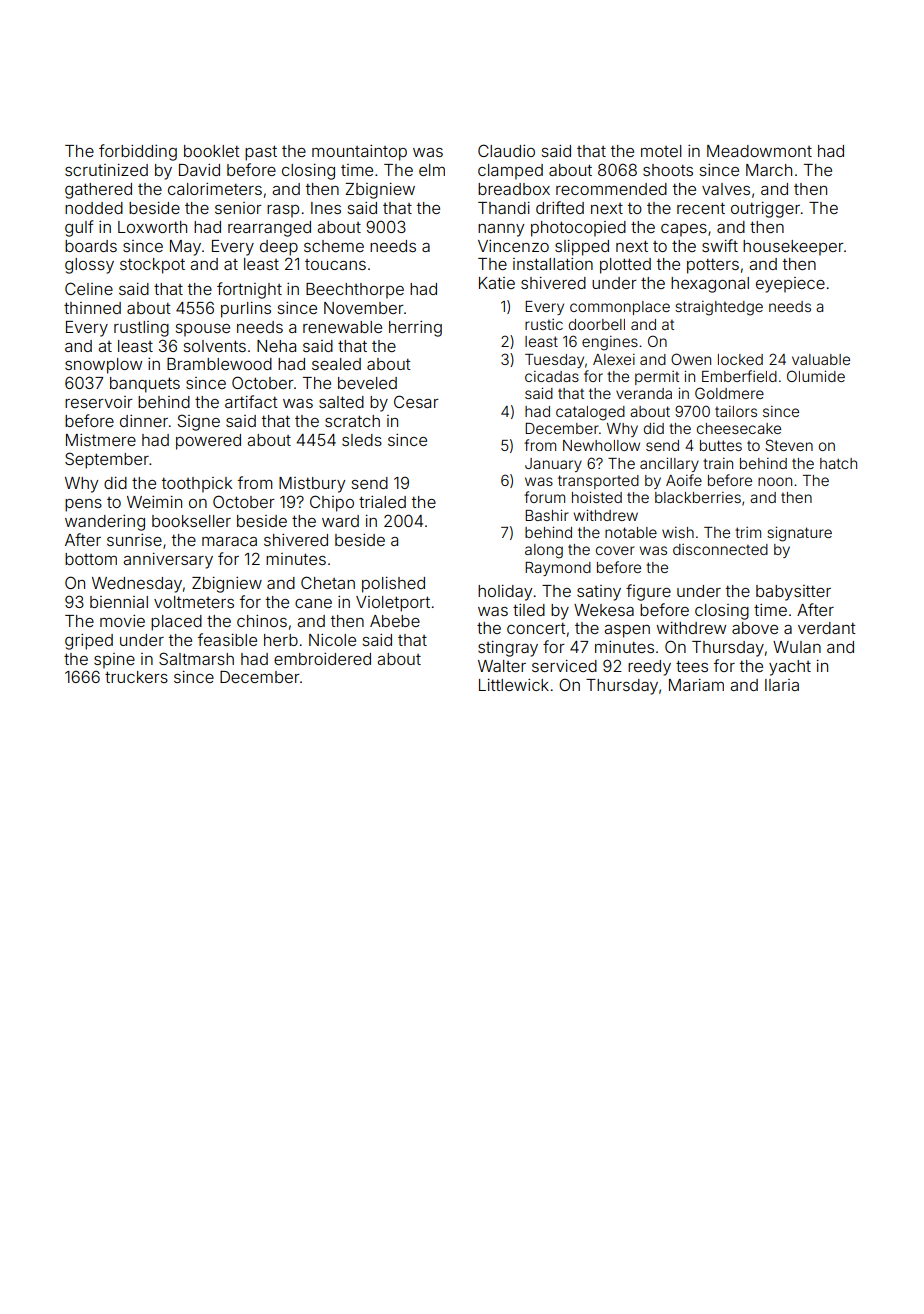 The image size is (924, 1314). What do you see at coordinates (136, 677) in the image?
I see `truckers` at bounding box center [136, 677].
